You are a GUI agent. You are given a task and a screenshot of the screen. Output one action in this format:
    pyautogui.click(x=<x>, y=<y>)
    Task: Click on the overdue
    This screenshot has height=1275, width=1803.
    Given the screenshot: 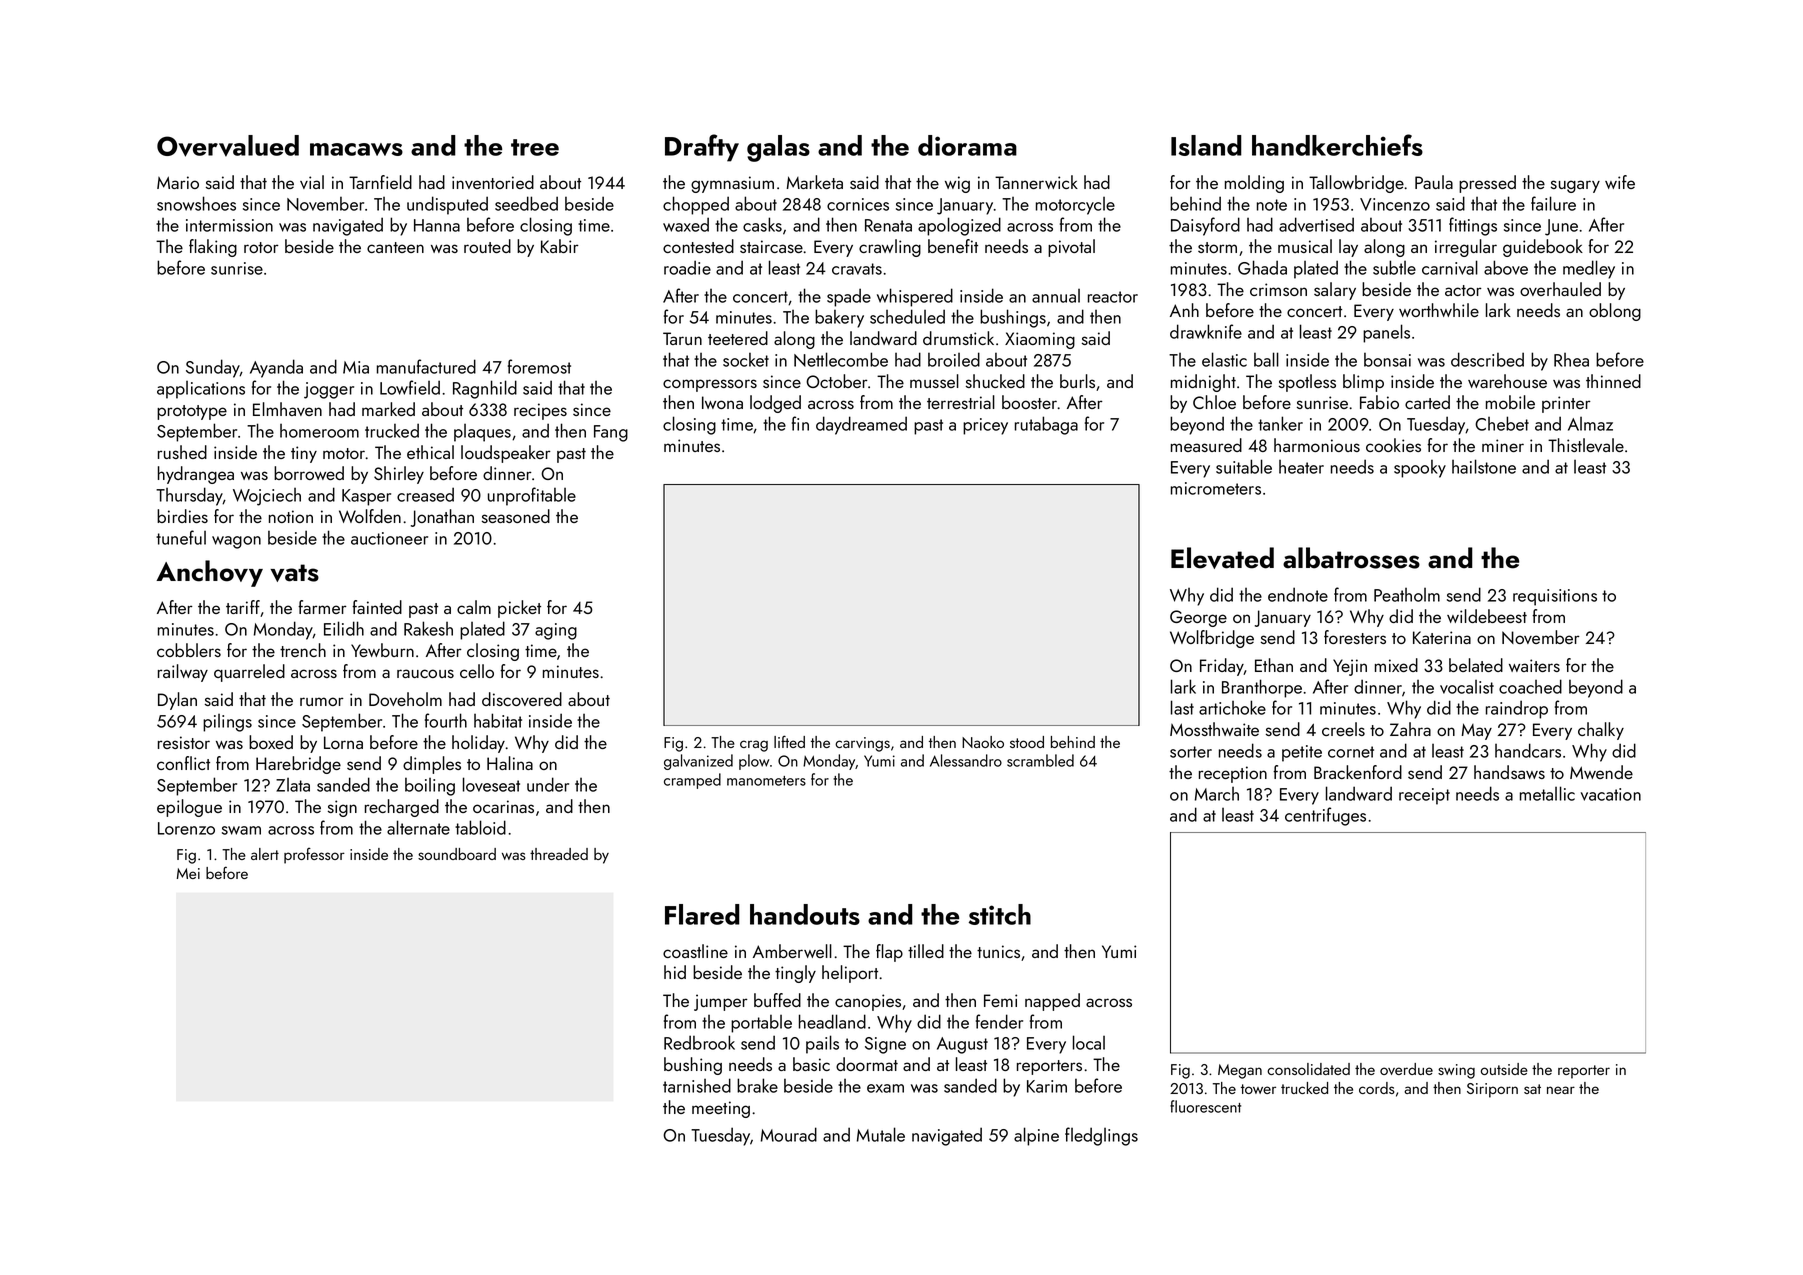 What is the action you would take?
    pyautogui.click(x=1406, y=1069)
